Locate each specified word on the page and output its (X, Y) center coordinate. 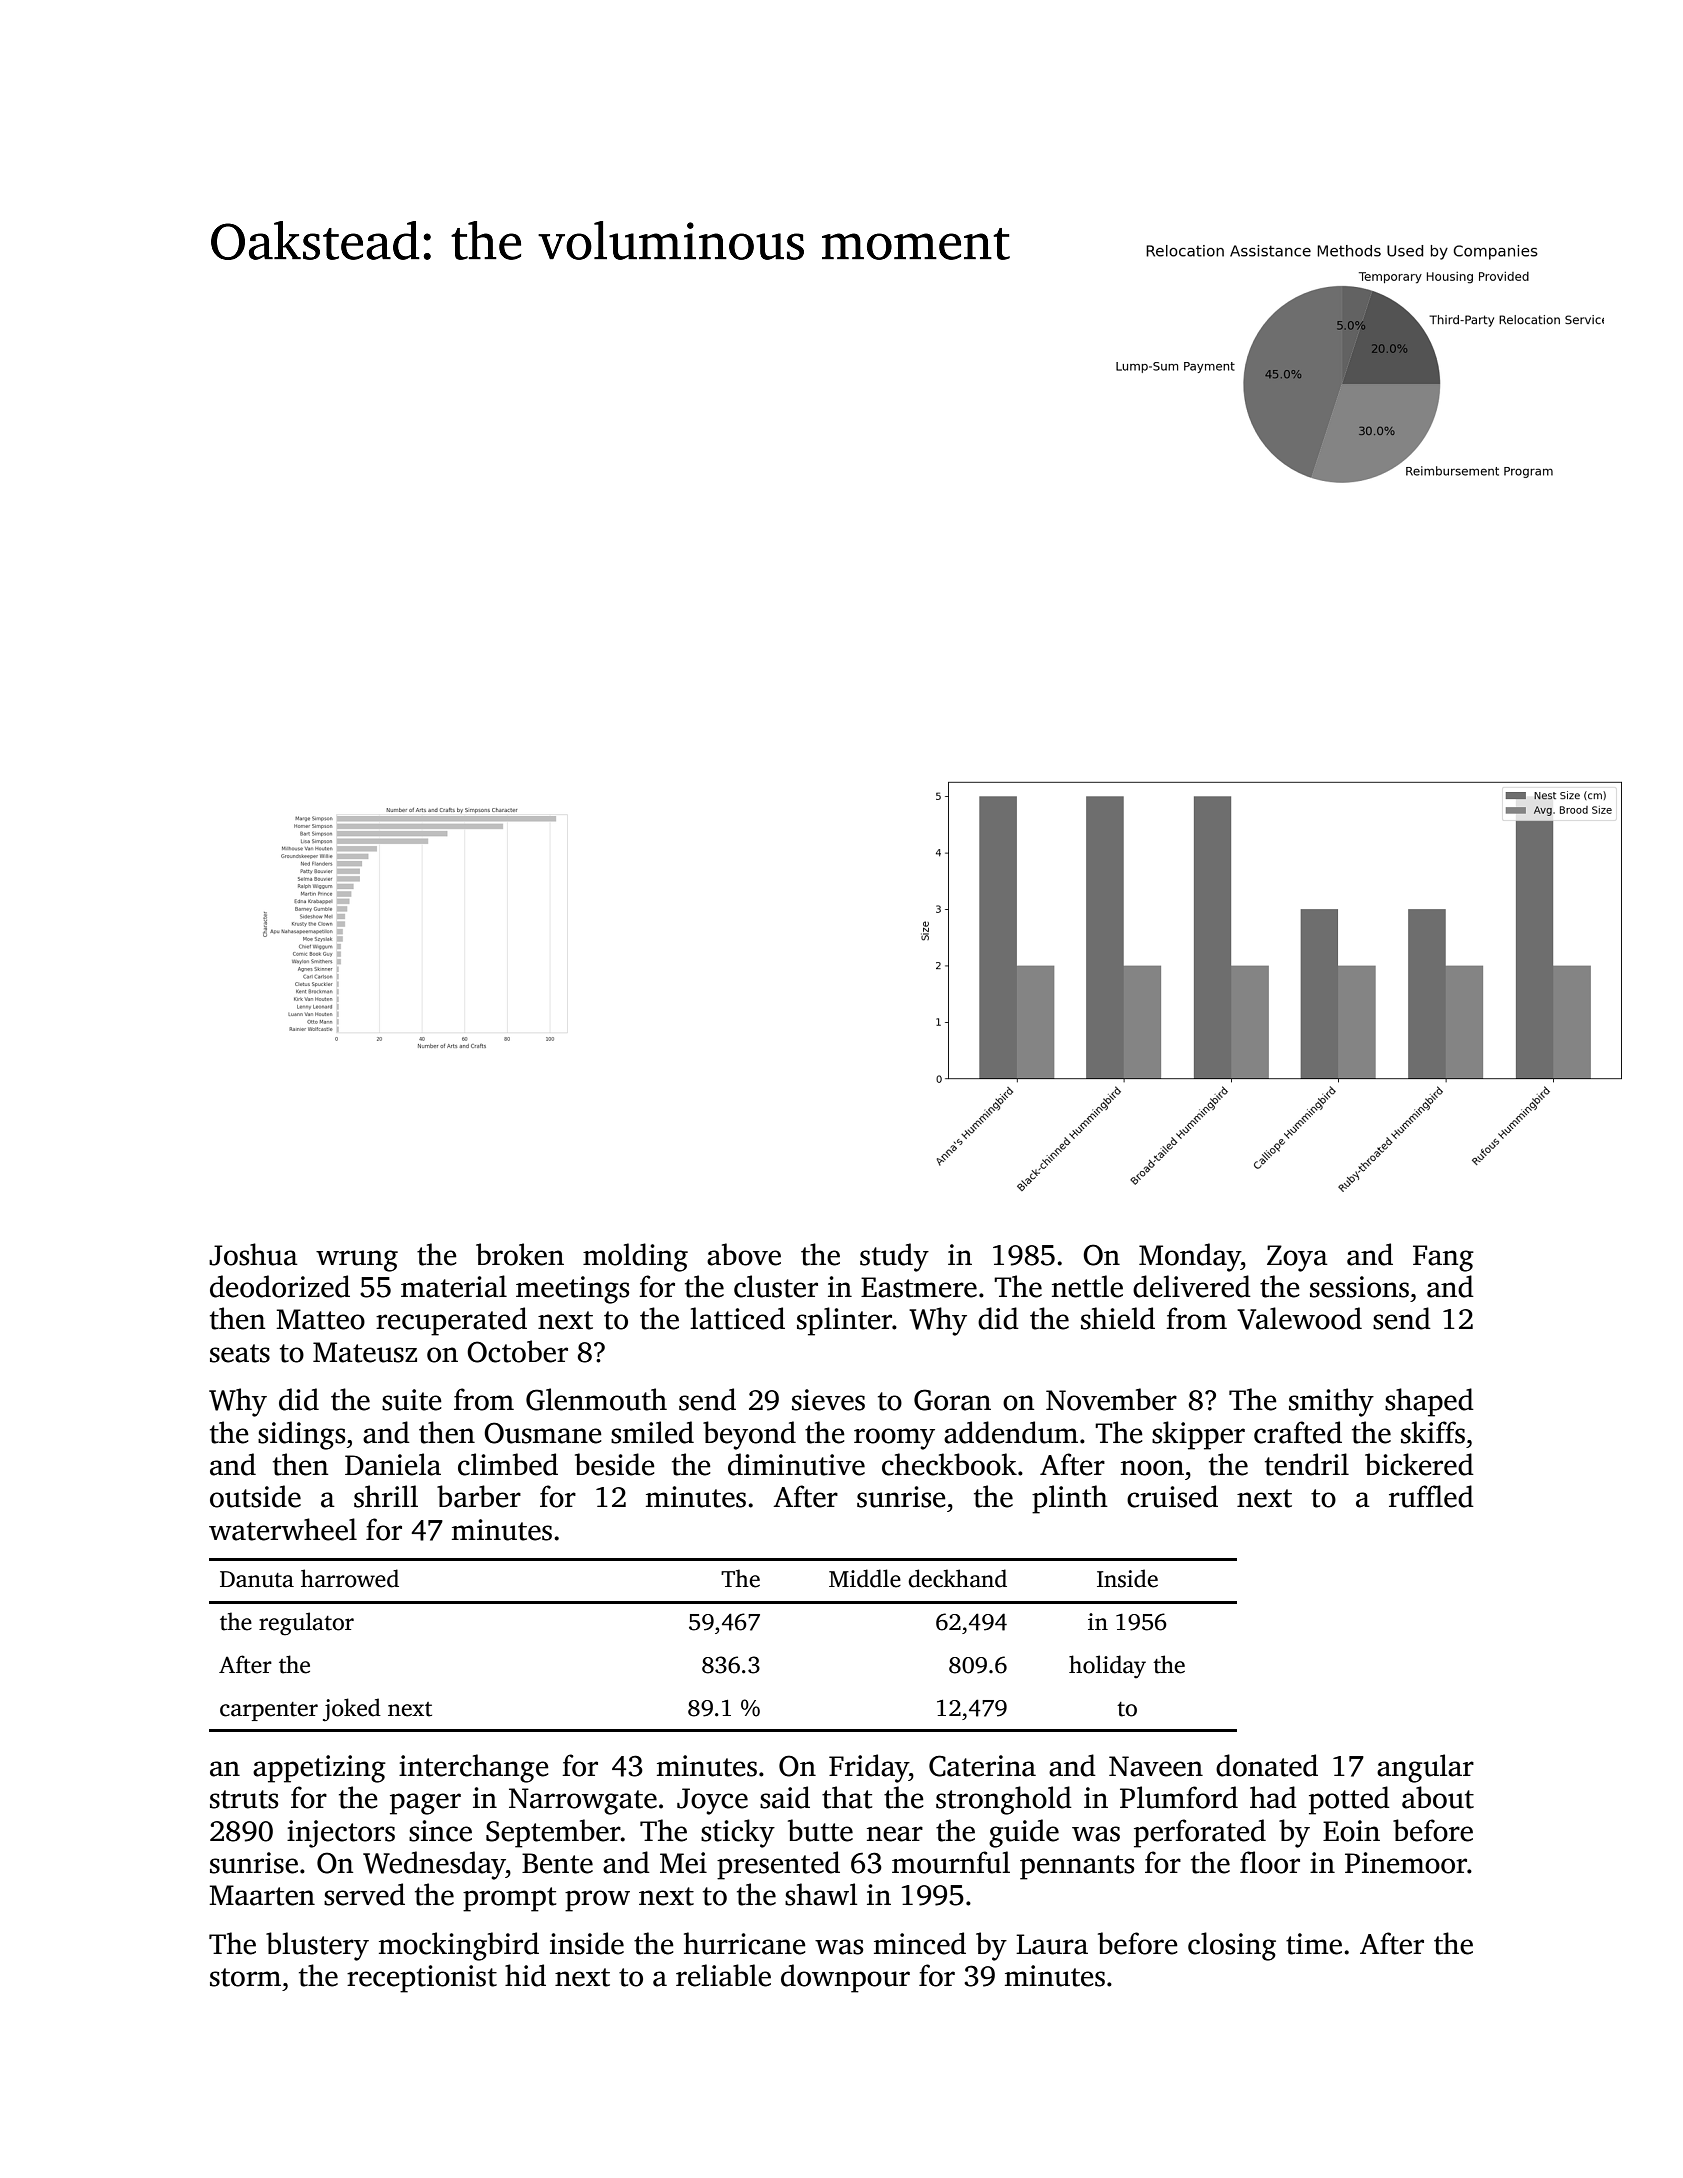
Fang (1443, 1258)
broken (520, 1254)
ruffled (1431, 1496)
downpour (845, 1978)
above (744, 1254)
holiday (1107, 1666)
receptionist (422, 1979)
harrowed (350, 1578)
